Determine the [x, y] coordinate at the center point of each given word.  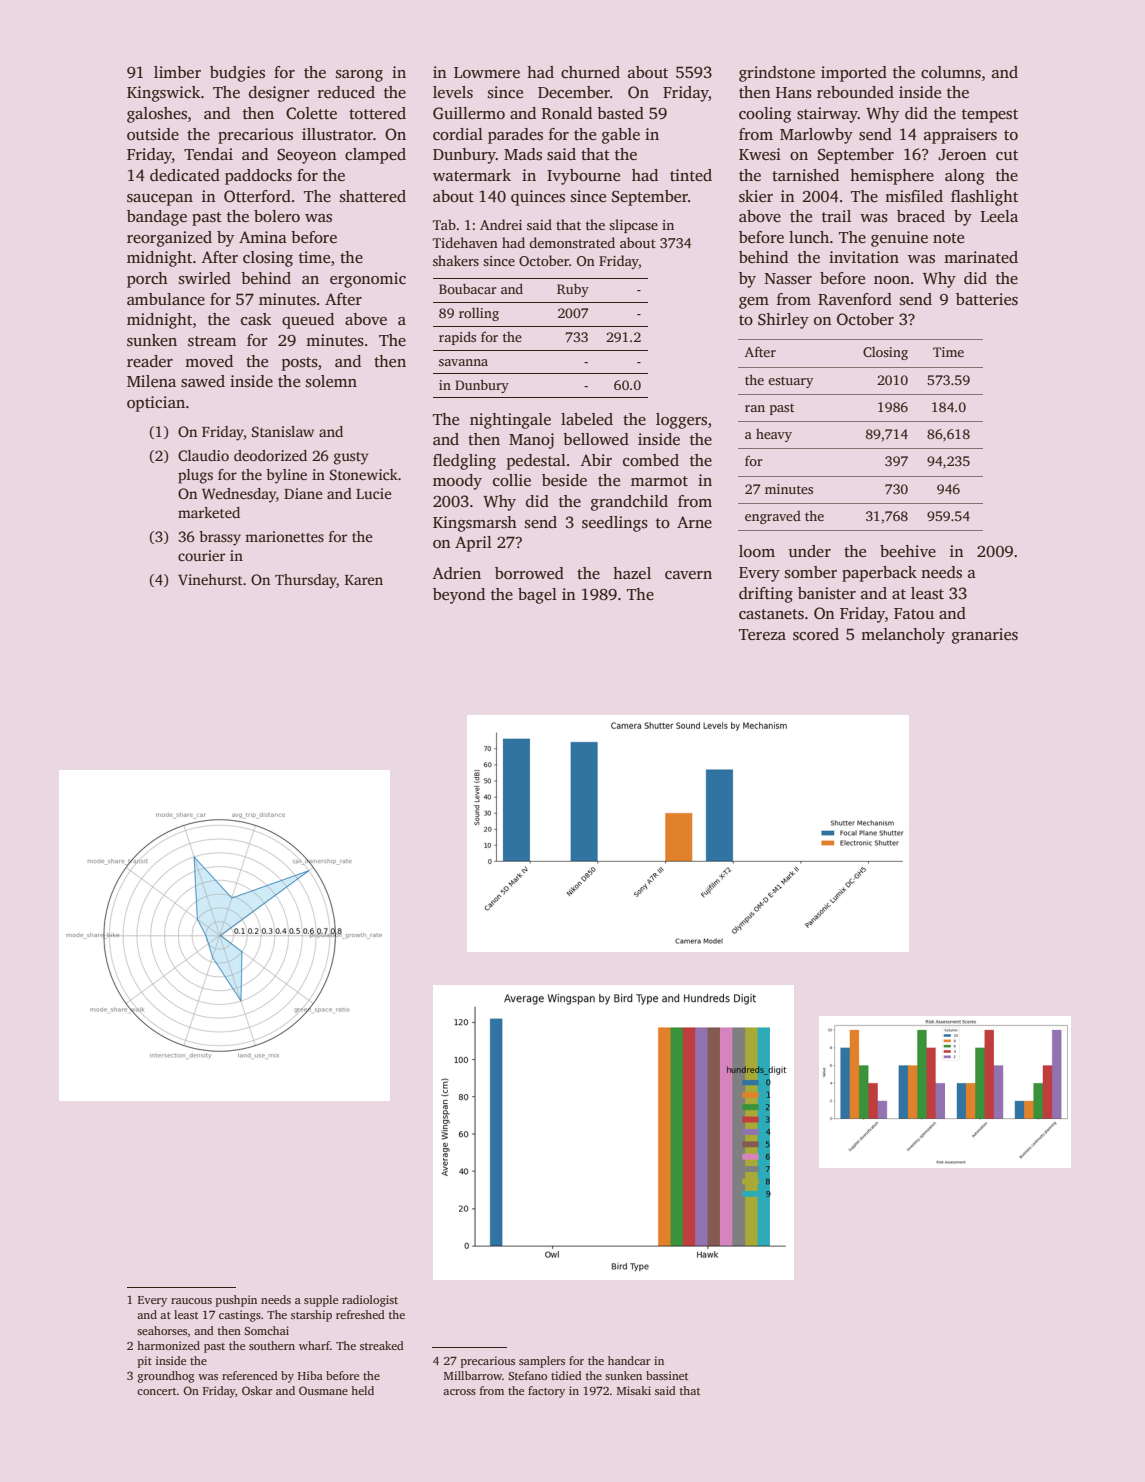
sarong [359, 76]
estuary [790, 382]
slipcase [633, 226]
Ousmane [323, 1390]
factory [546, 1392]
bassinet [667, 1375]
